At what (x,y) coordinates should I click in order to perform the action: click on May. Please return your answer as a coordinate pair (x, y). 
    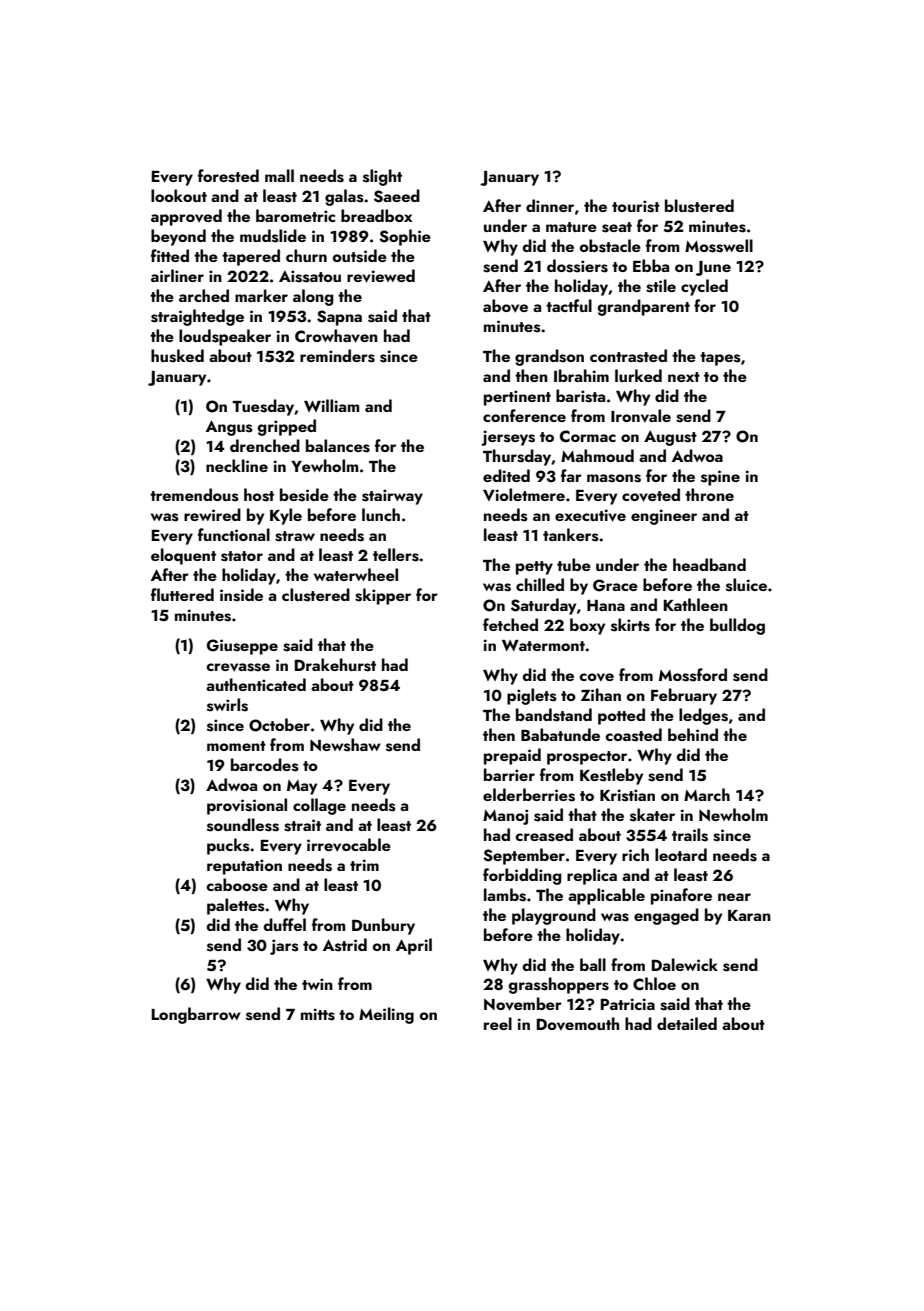
    Looking at the image, I should click on (302, 787).
